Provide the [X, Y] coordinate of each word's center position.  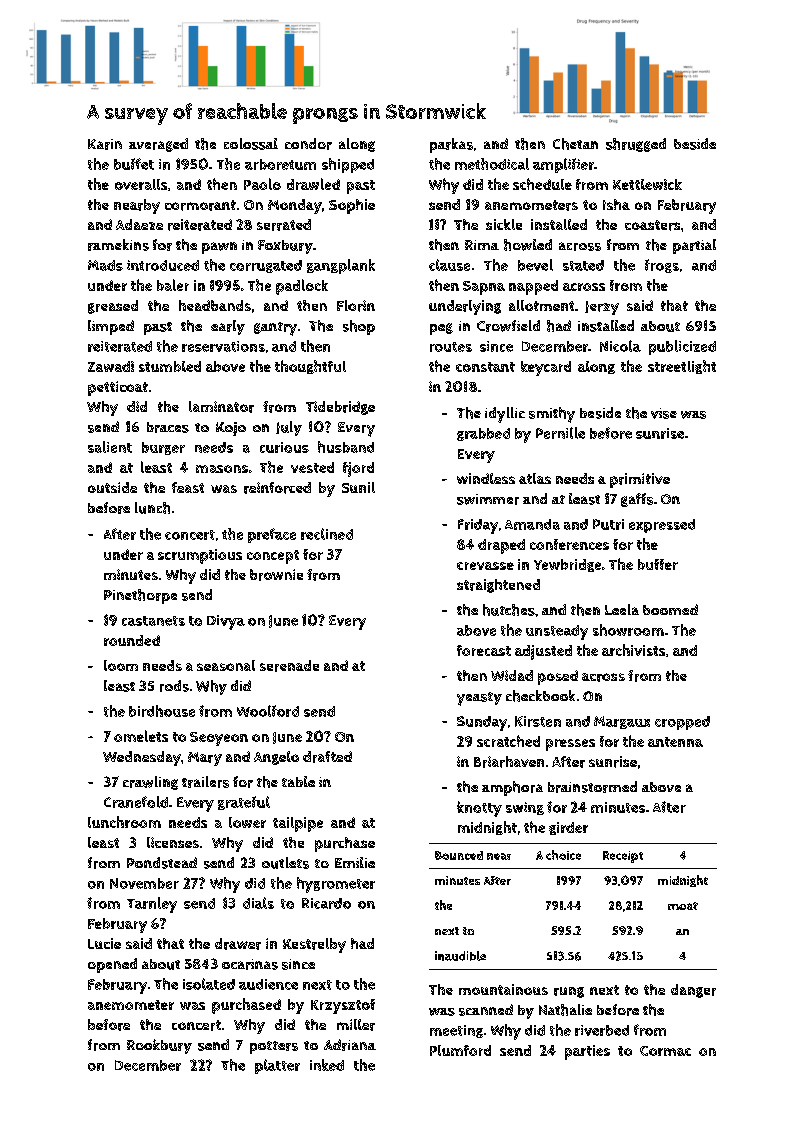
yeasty [479, 699]
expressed [662, 526]
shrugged [636, 145]
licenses [173, 842]
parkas [451, 145]
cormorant [200, 205]
